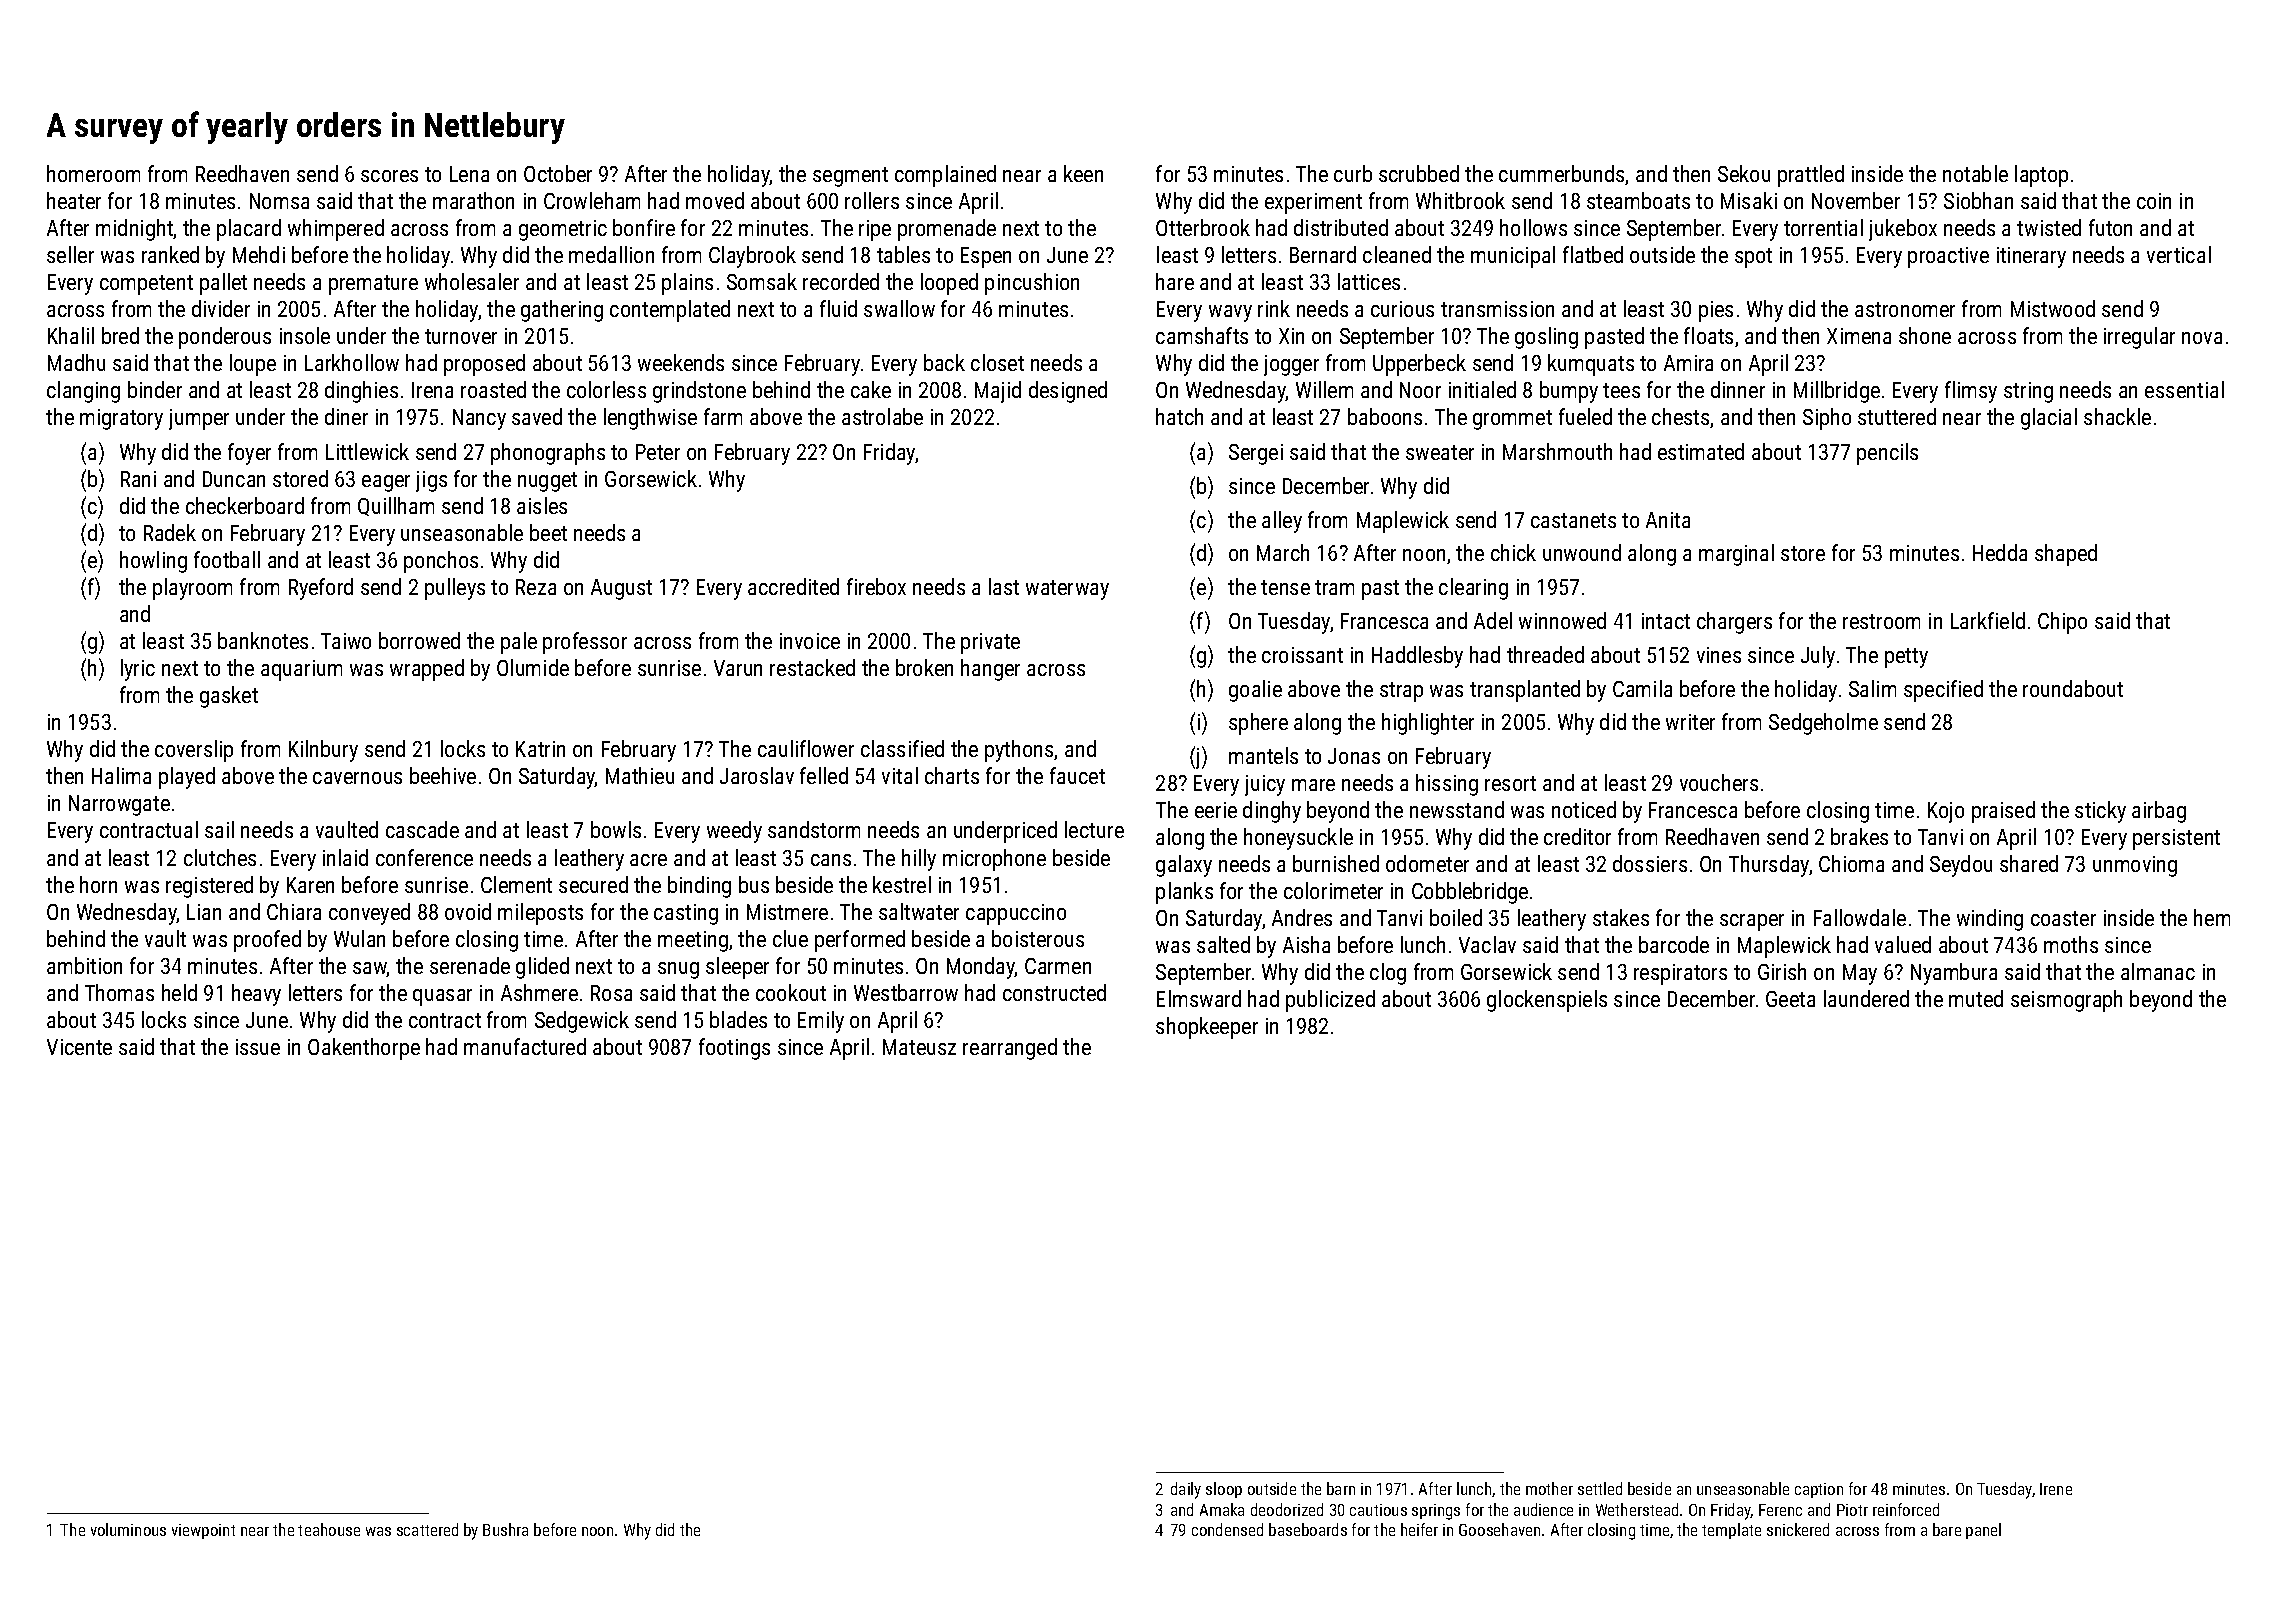  What do you see at coordinates (2066, 1001) in the image?
I see `seismograph` at bounding box center [2066, 1001].
